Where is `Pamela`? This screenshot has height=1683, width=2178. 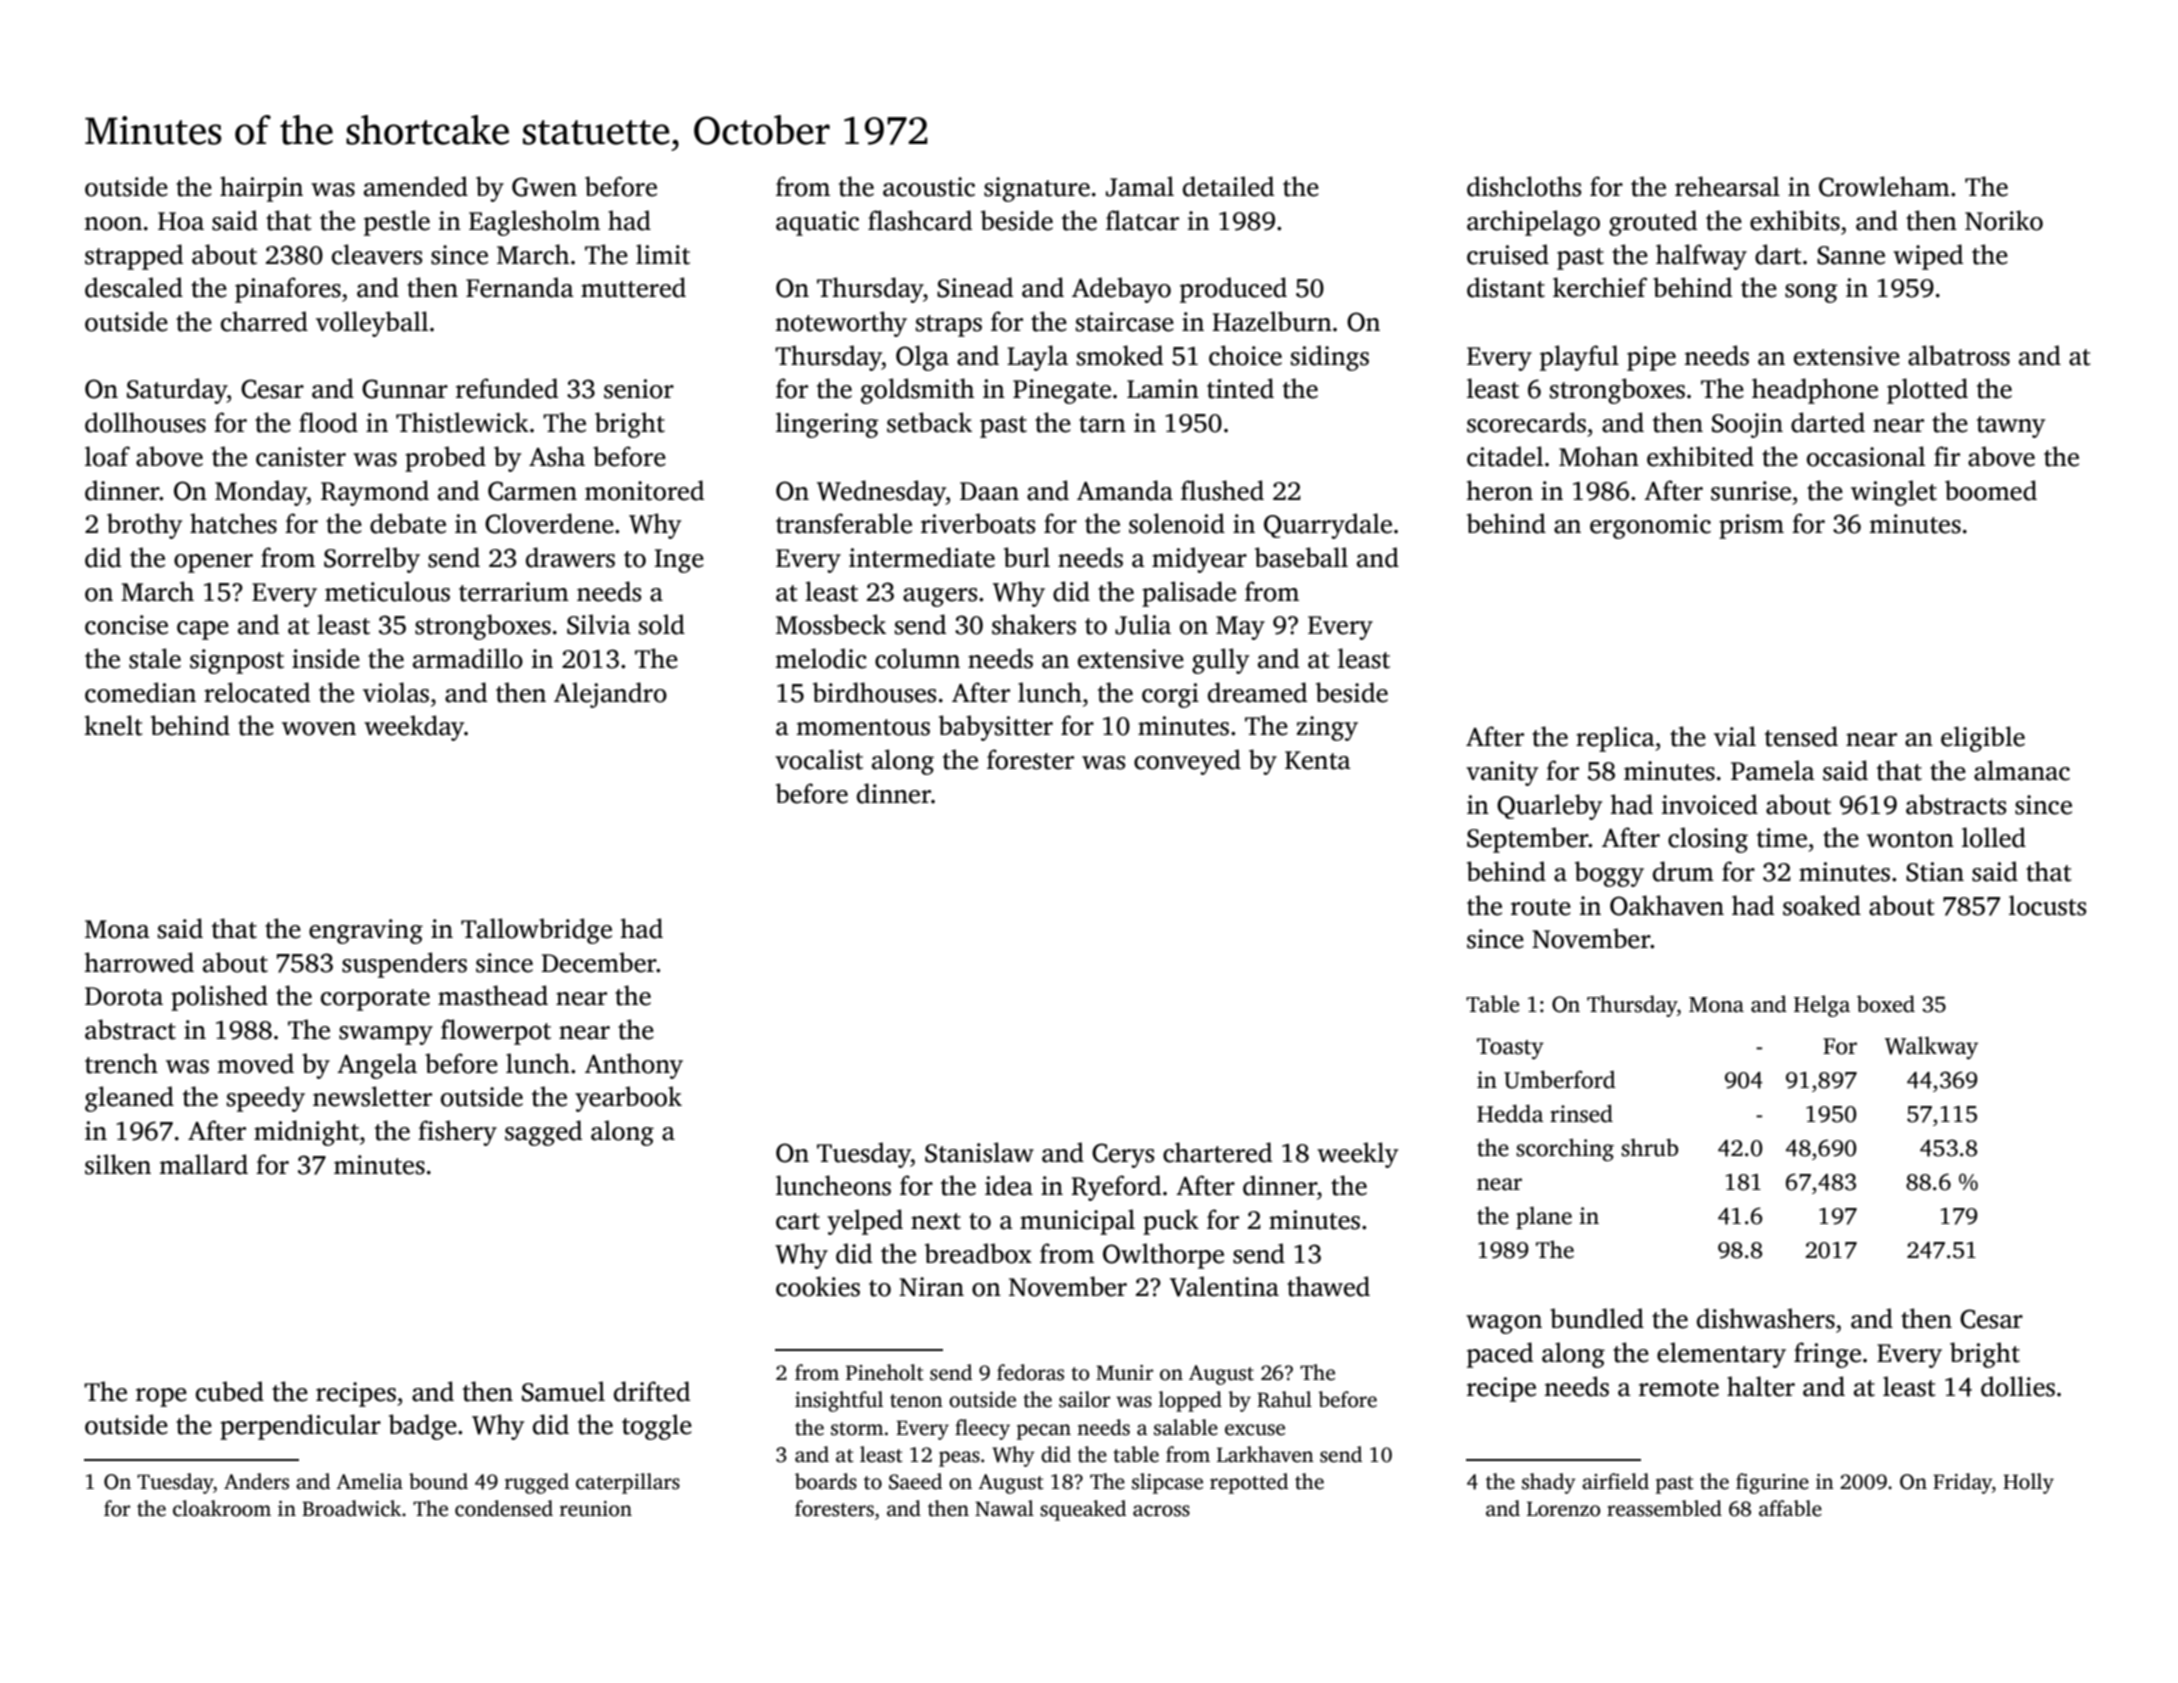
Pamela is located at coordinates (1773, 770).
